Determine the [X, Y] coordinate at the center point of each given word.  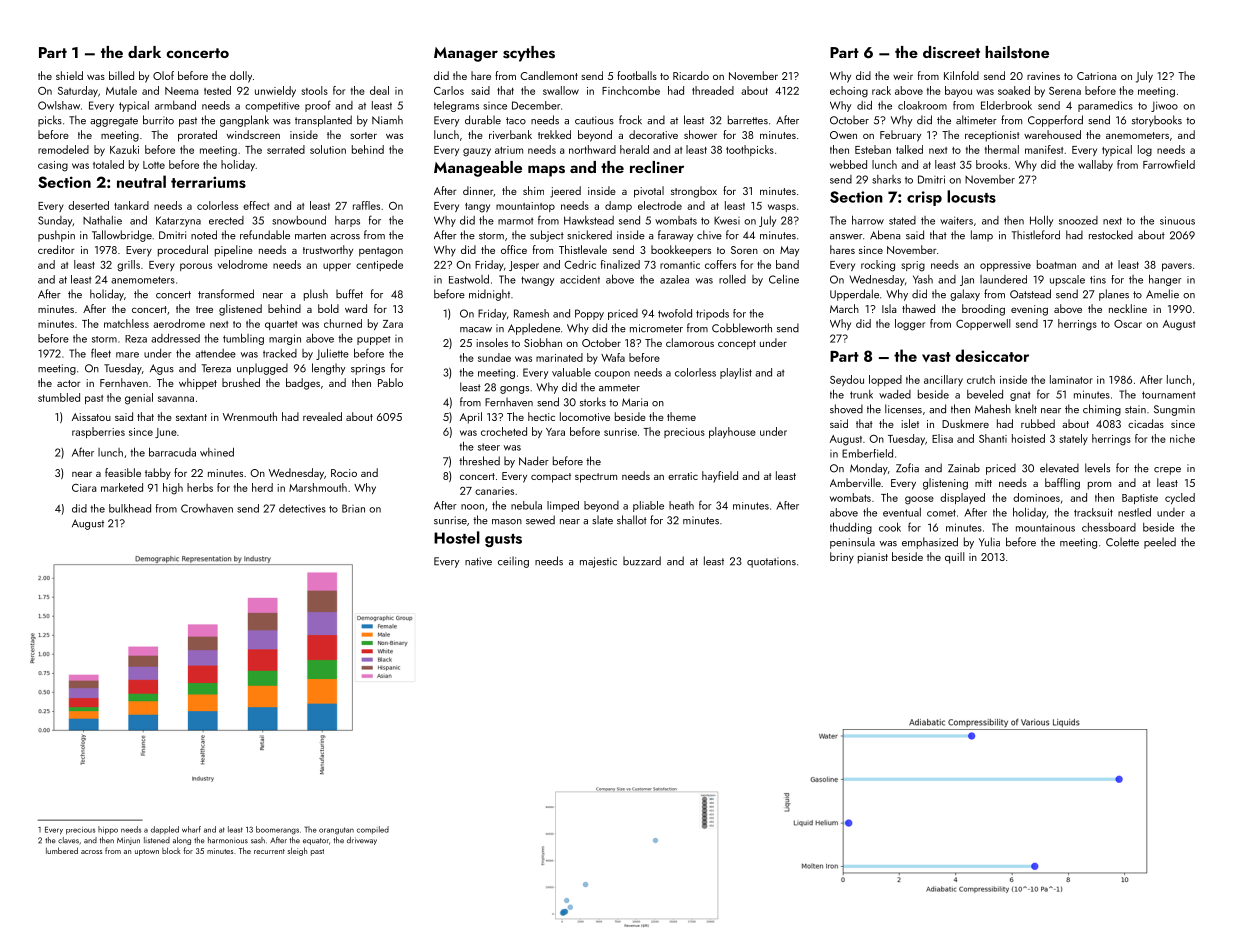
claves [68, 840]
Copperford [1055, 121]
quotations [771, 562]
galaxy [965, 295]
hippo [108, 830]
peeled [1160, 543]
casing [53, 166]
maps [546, 171]
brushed [241, 382]
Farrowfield [1169, 164]
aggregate [114, 122]
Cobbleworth [742, 328]
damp [618, 206]
